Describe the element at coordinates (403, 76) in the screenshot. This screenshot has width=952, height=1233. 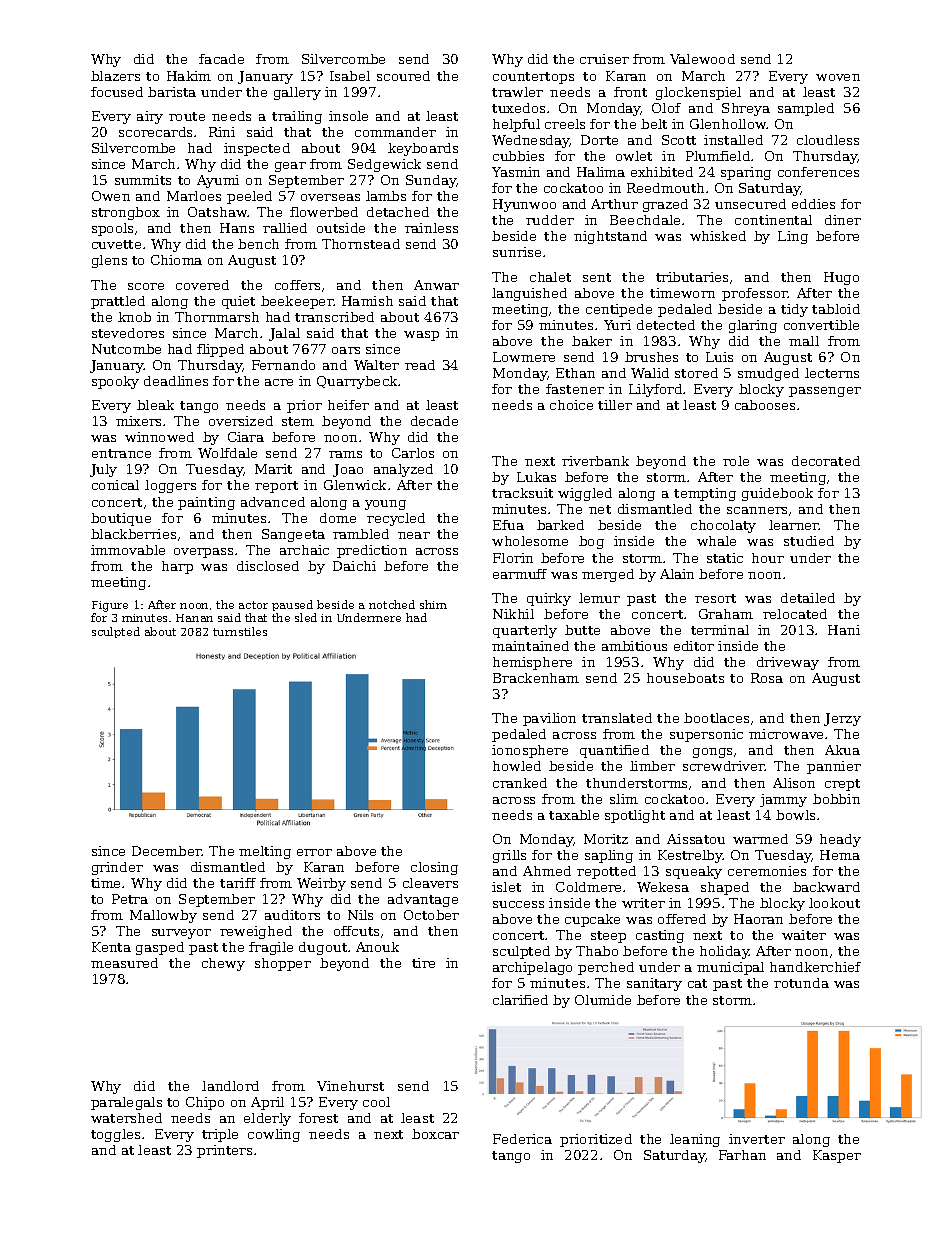
I see `scoured` at that location.
